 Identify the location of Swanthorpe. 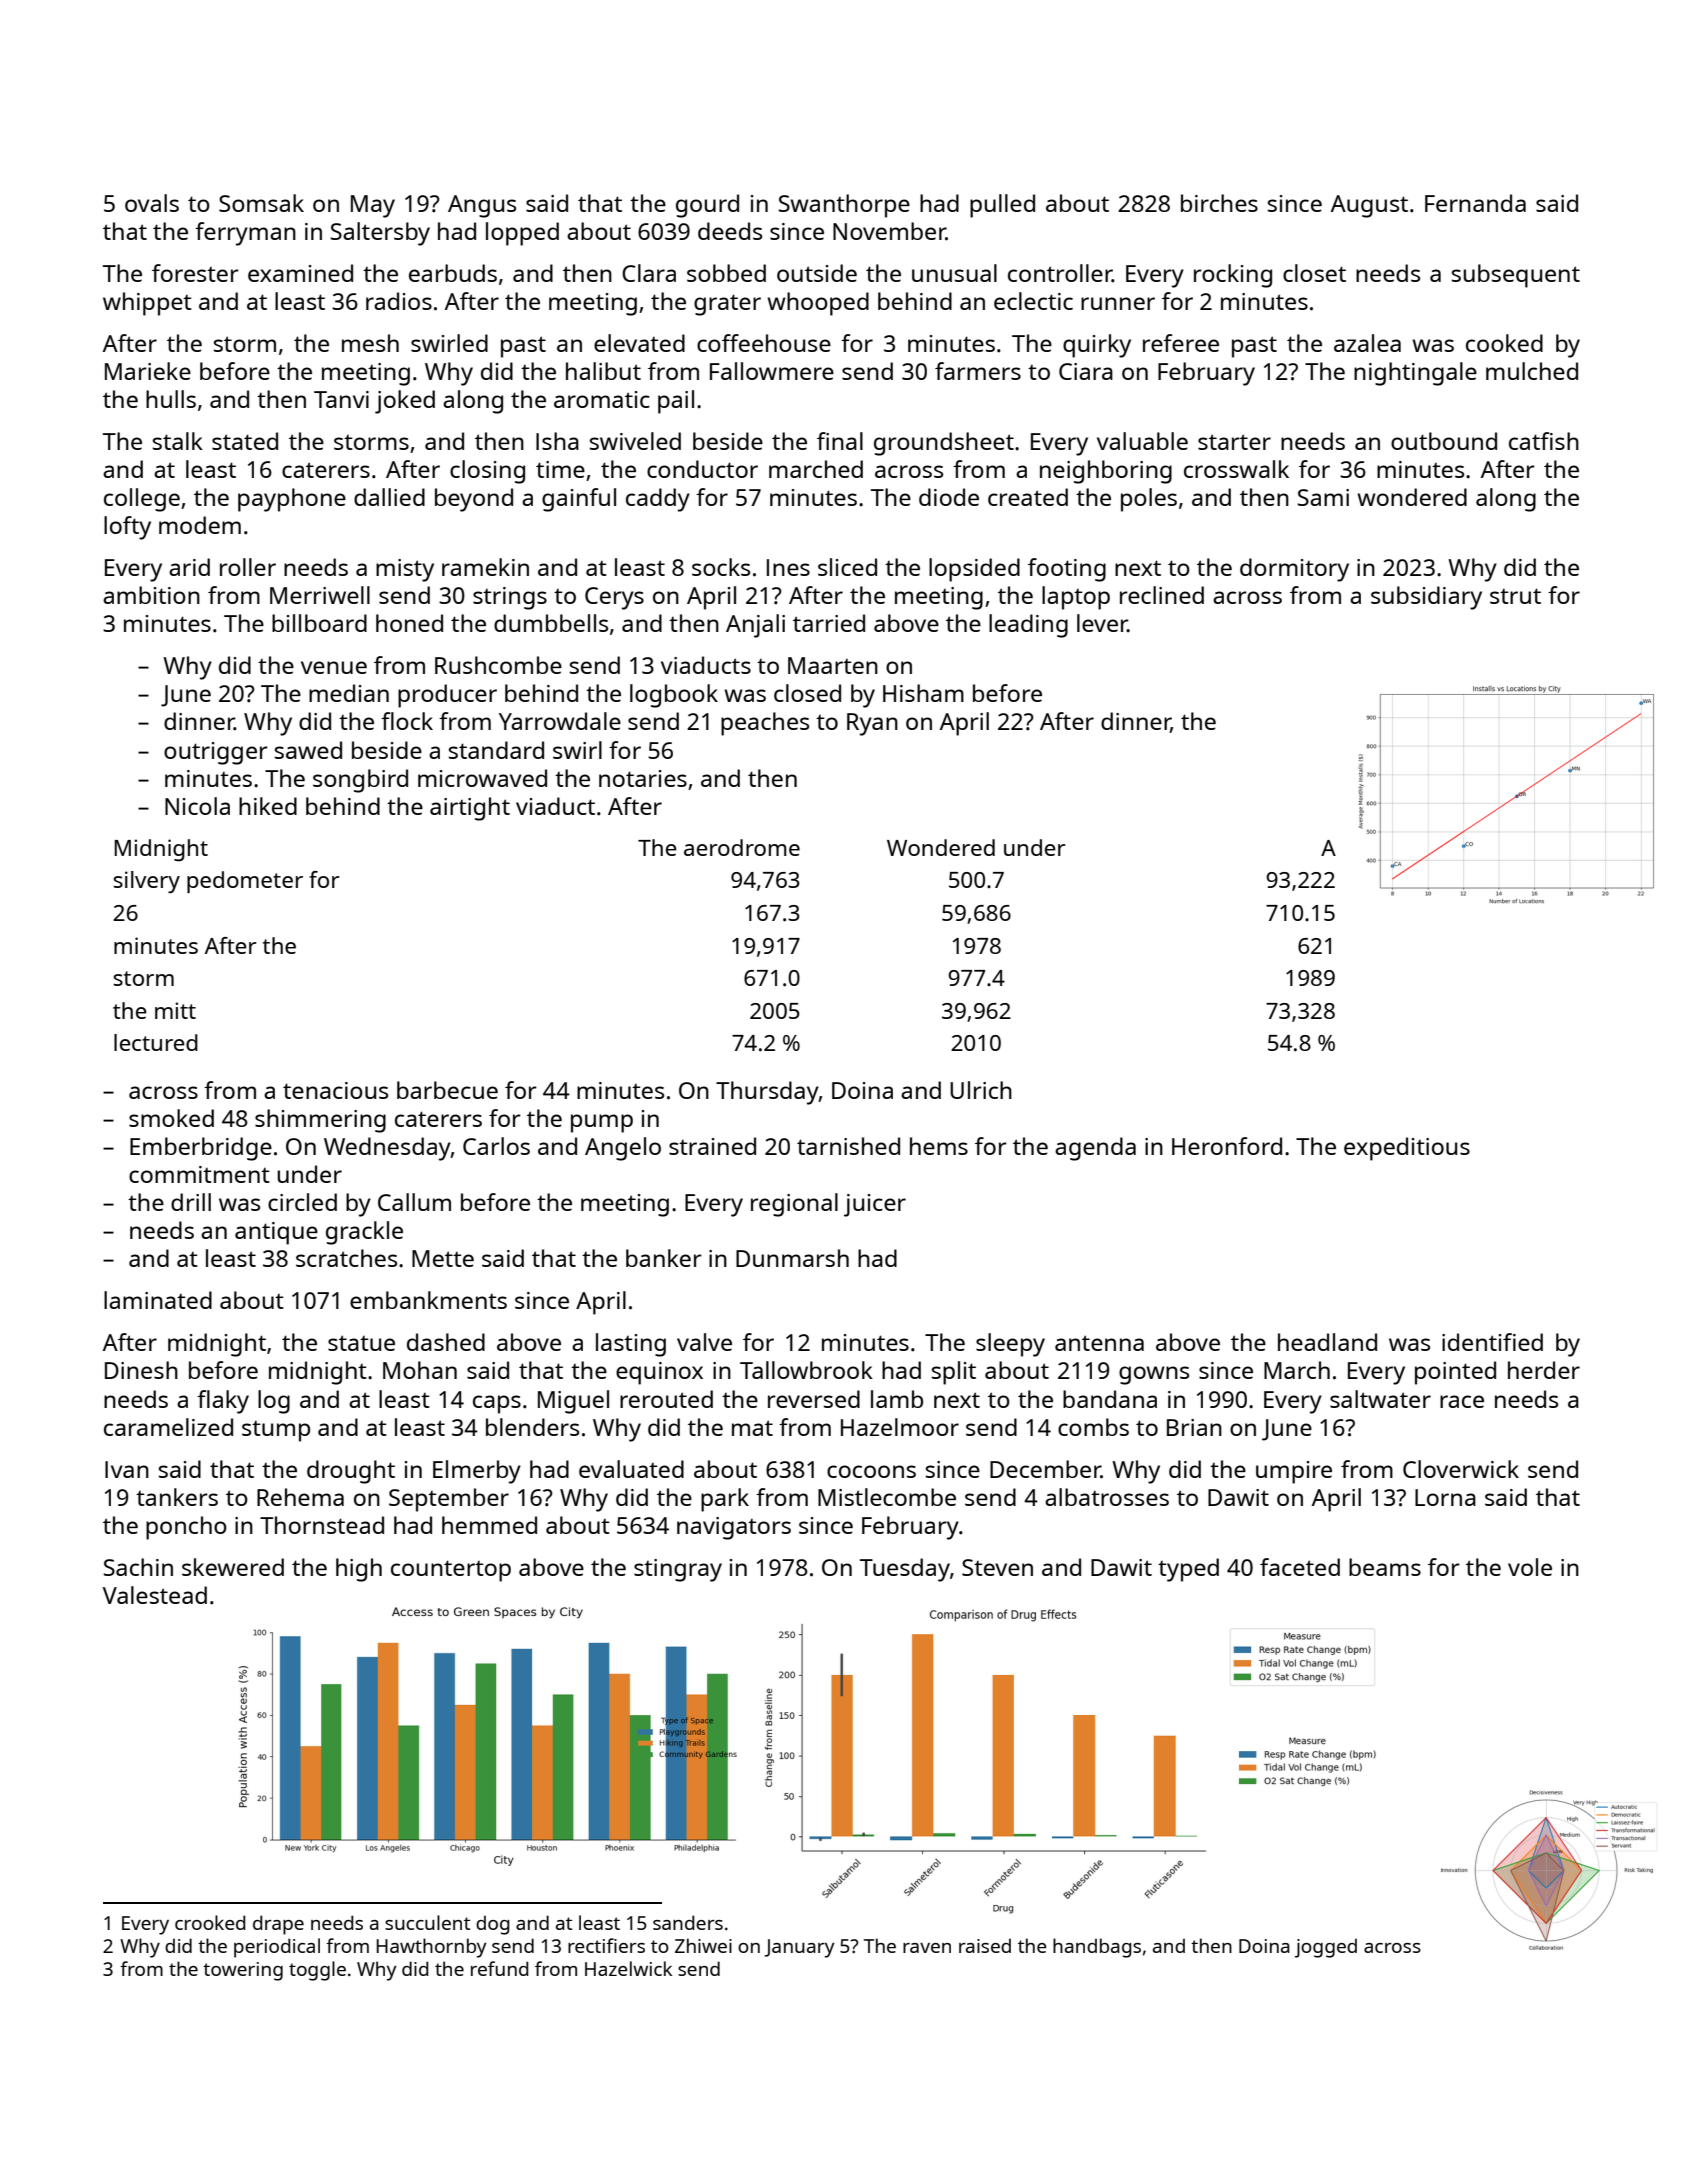
(844, 206).
